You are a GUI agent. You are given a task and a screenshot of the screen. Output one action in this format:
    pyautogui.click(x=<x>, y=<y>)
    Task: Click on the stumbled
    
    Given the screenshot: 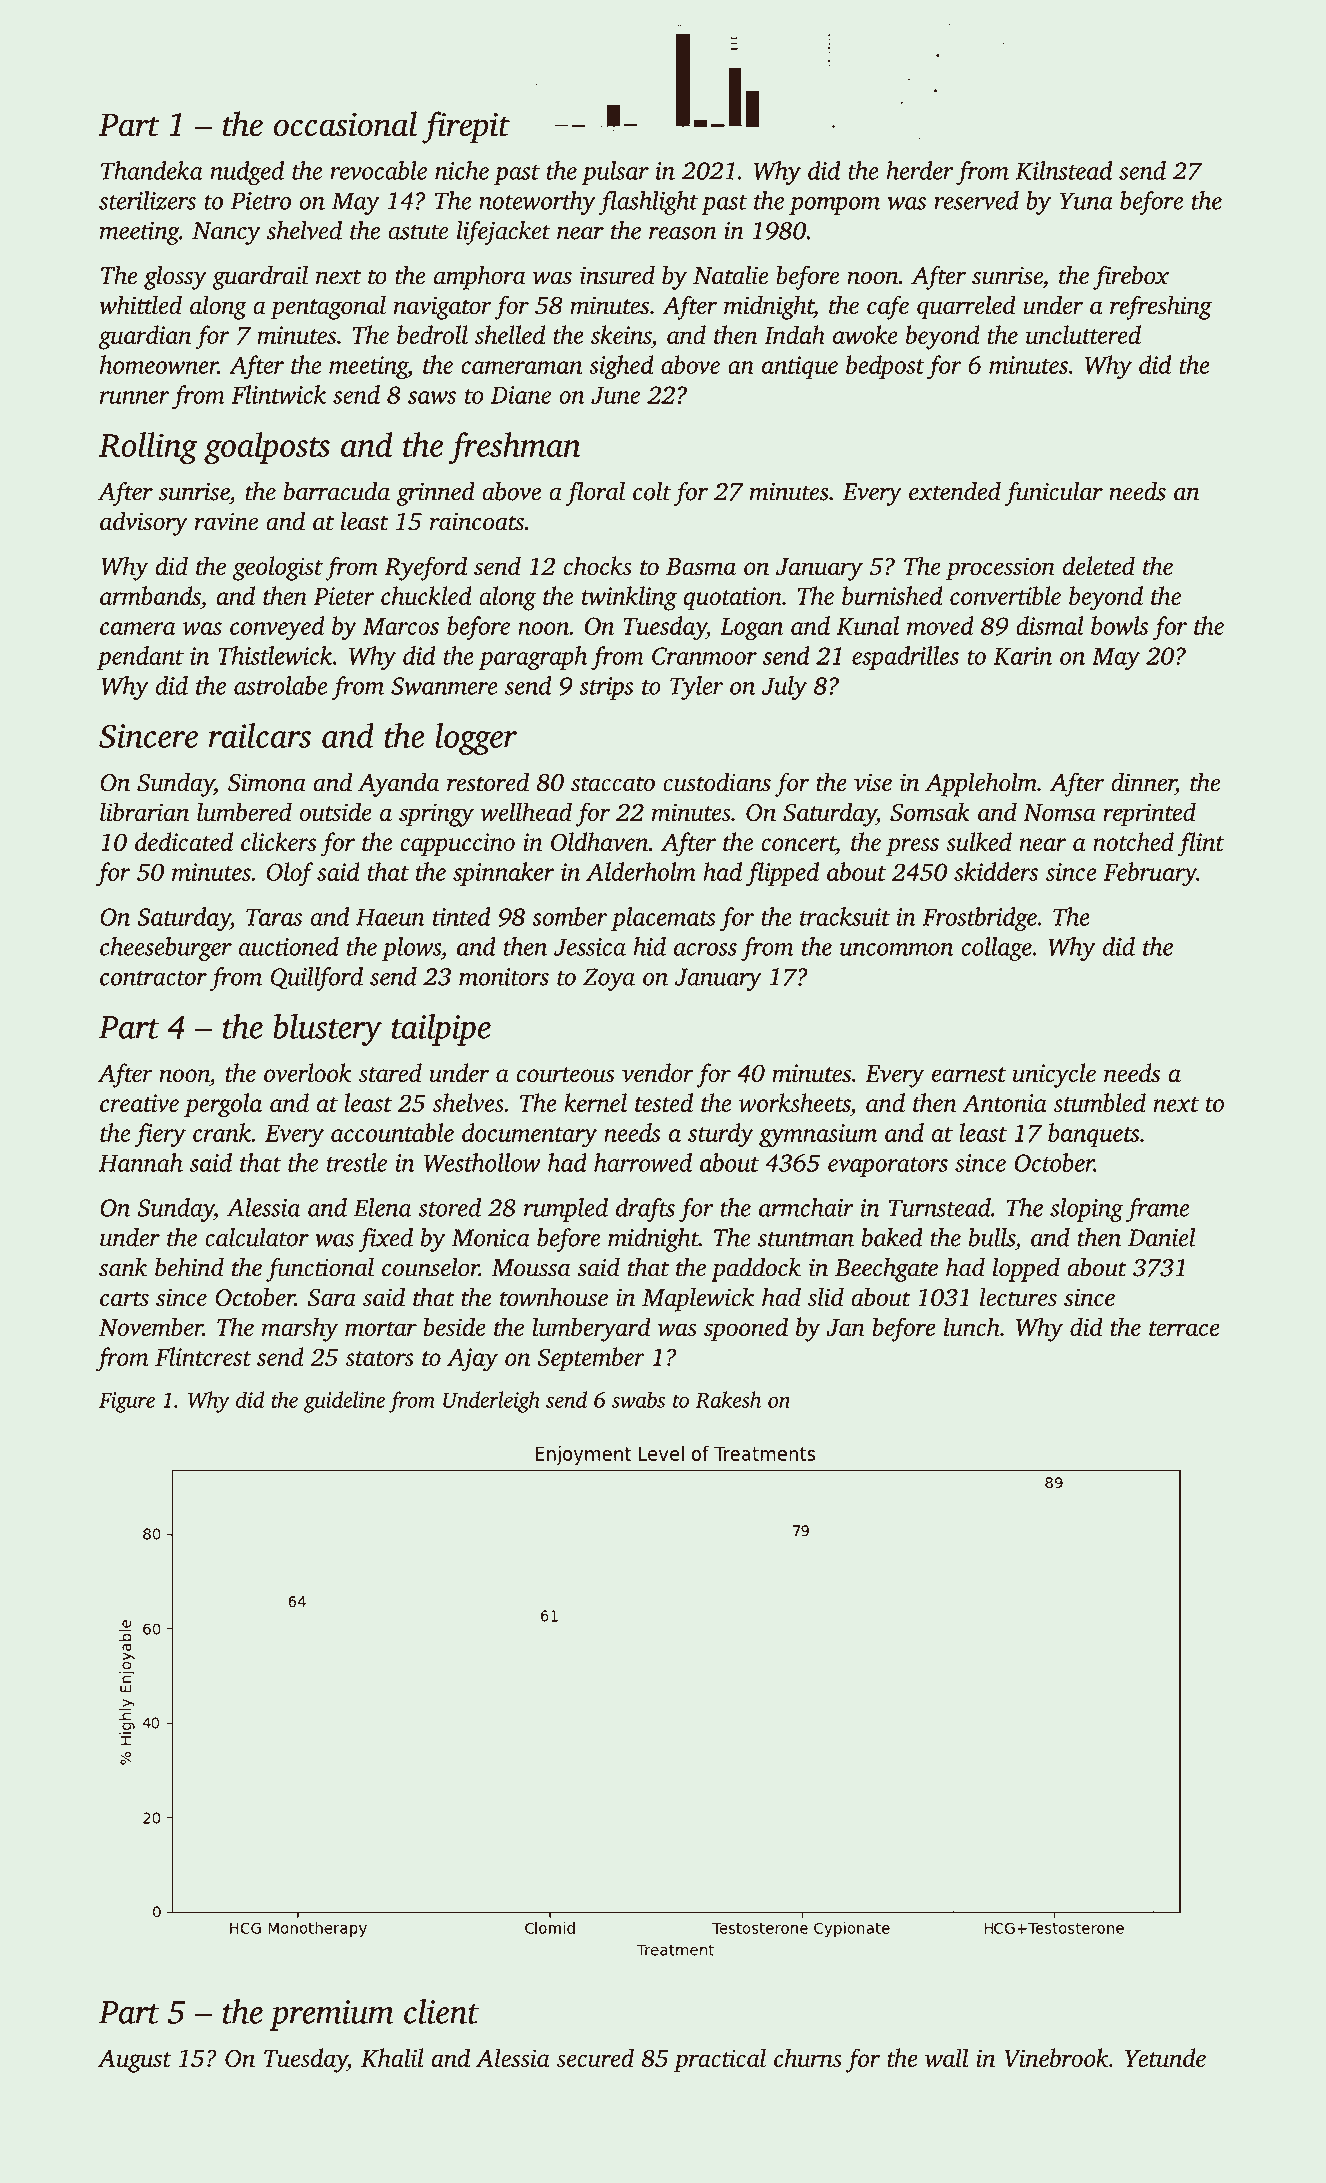 What is the action you would take?
    pyautogui.click(x=1099, y=1102)
